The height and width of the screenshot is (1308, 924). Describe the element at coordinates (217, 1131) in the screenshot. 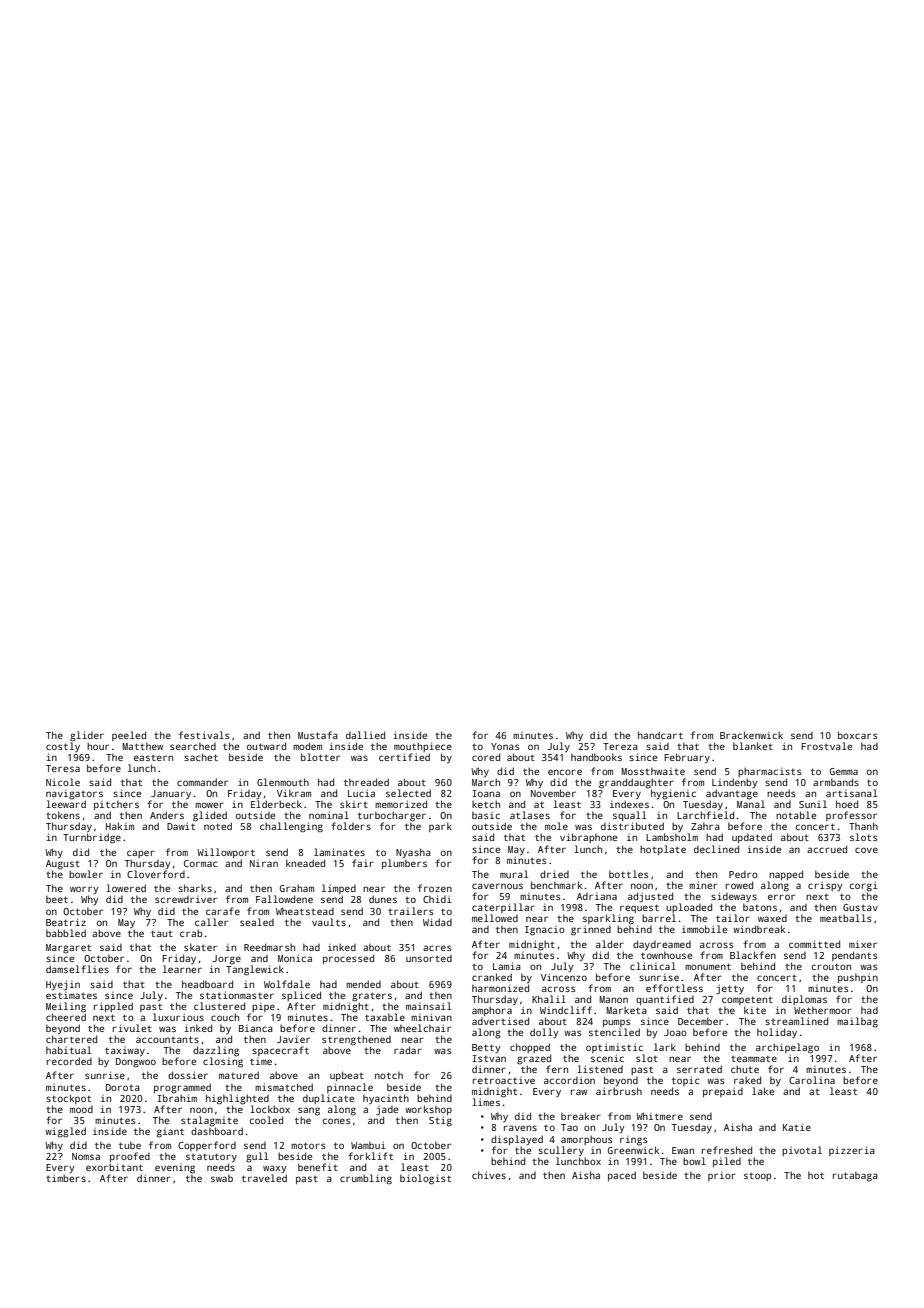

I see `dashboard` at that location.
